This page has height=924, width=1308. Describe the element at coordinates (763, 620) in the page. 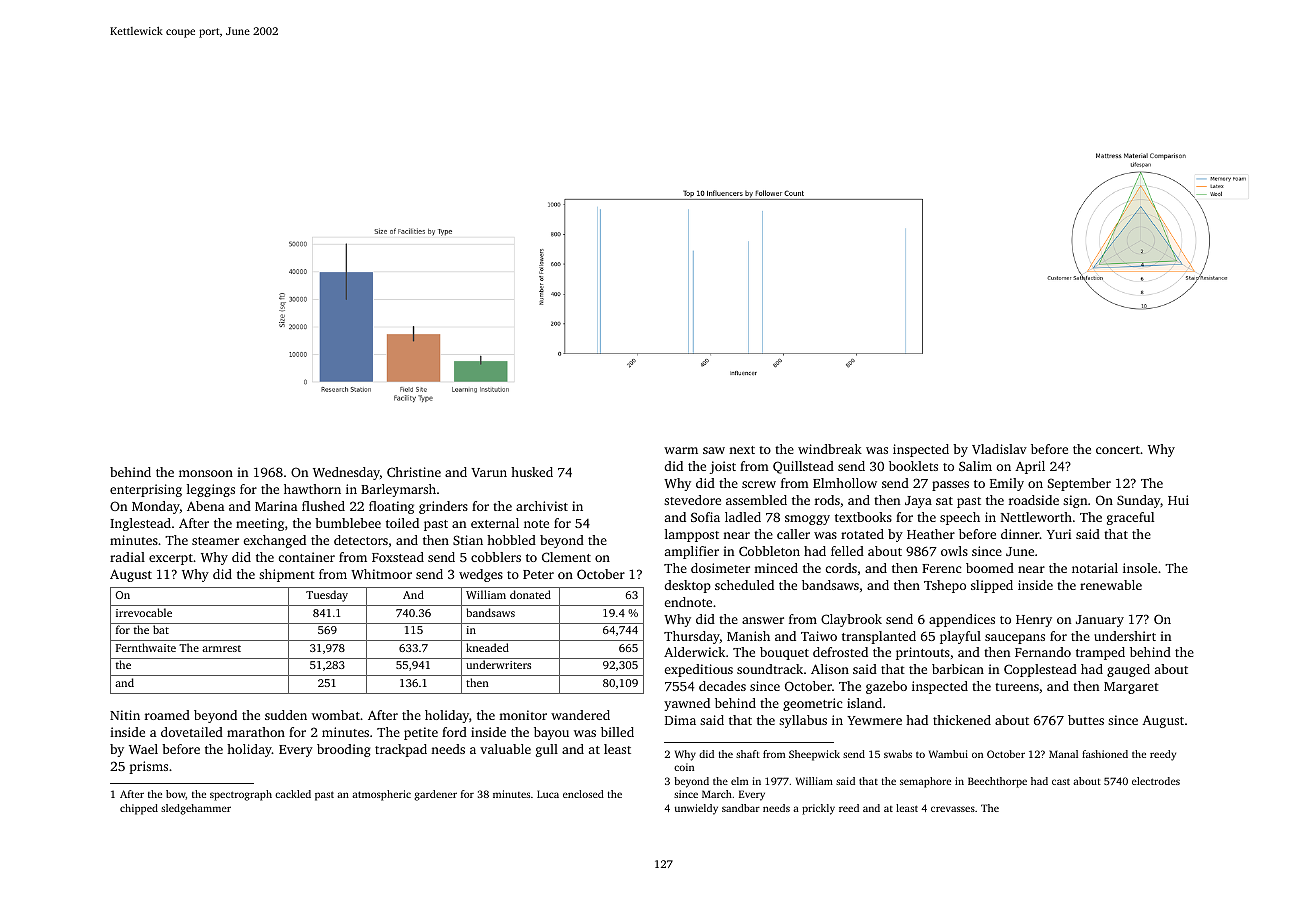

I see `answer` at that location.
